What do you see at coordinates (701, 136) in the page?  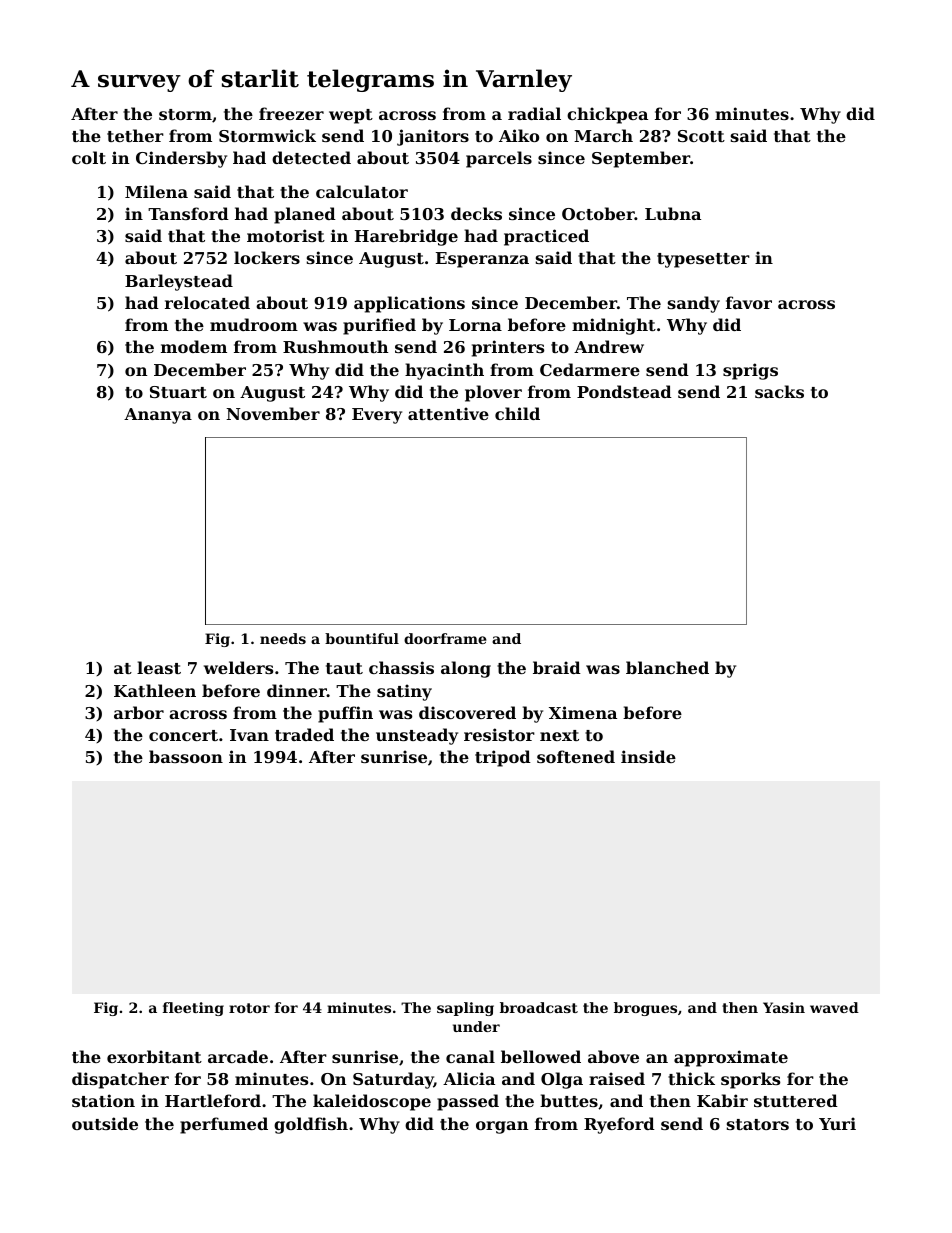 I see `Scott` at bounding box center [701, 136].
